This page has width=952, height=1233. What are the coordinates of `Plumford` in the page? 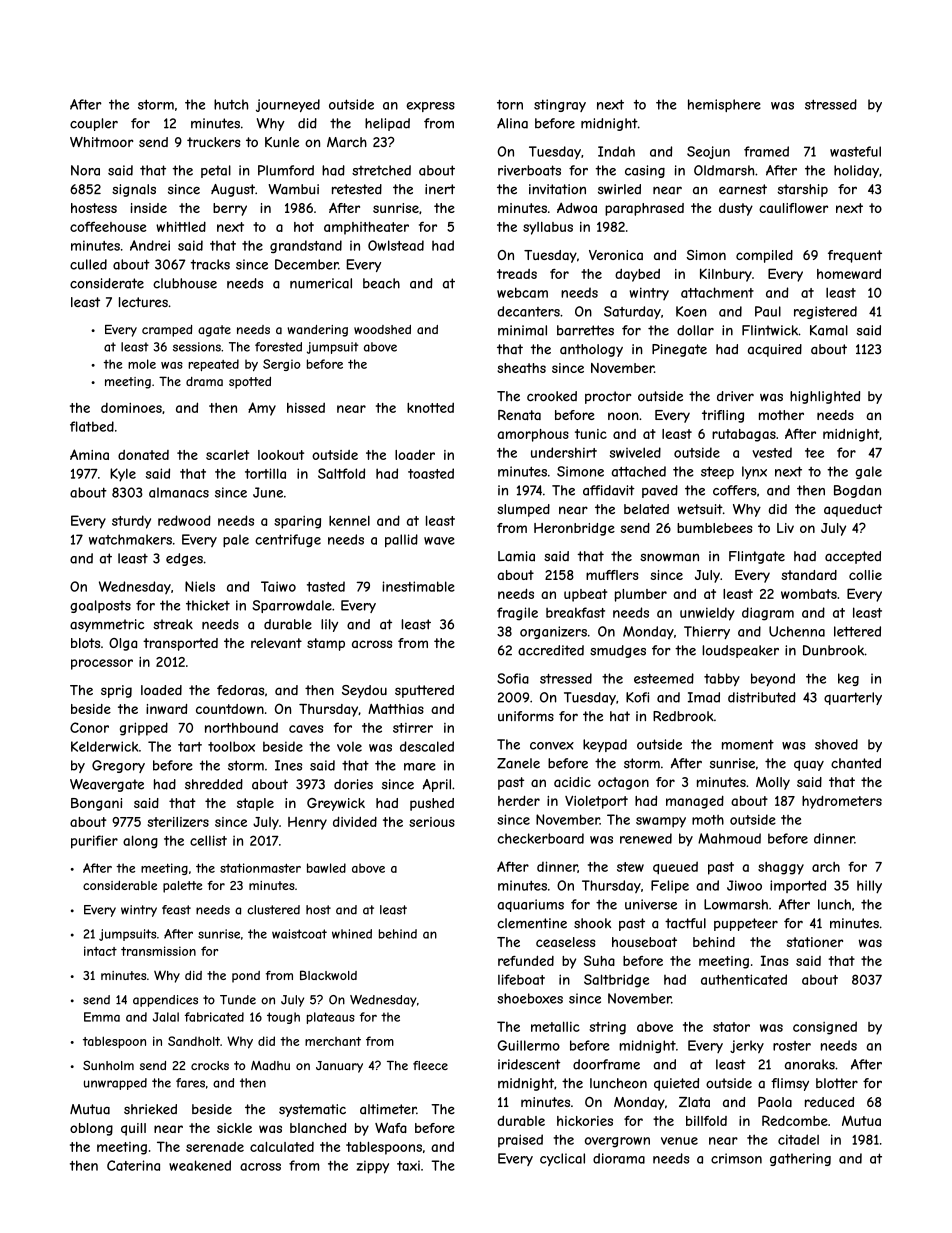 It's located at (286, 170).
